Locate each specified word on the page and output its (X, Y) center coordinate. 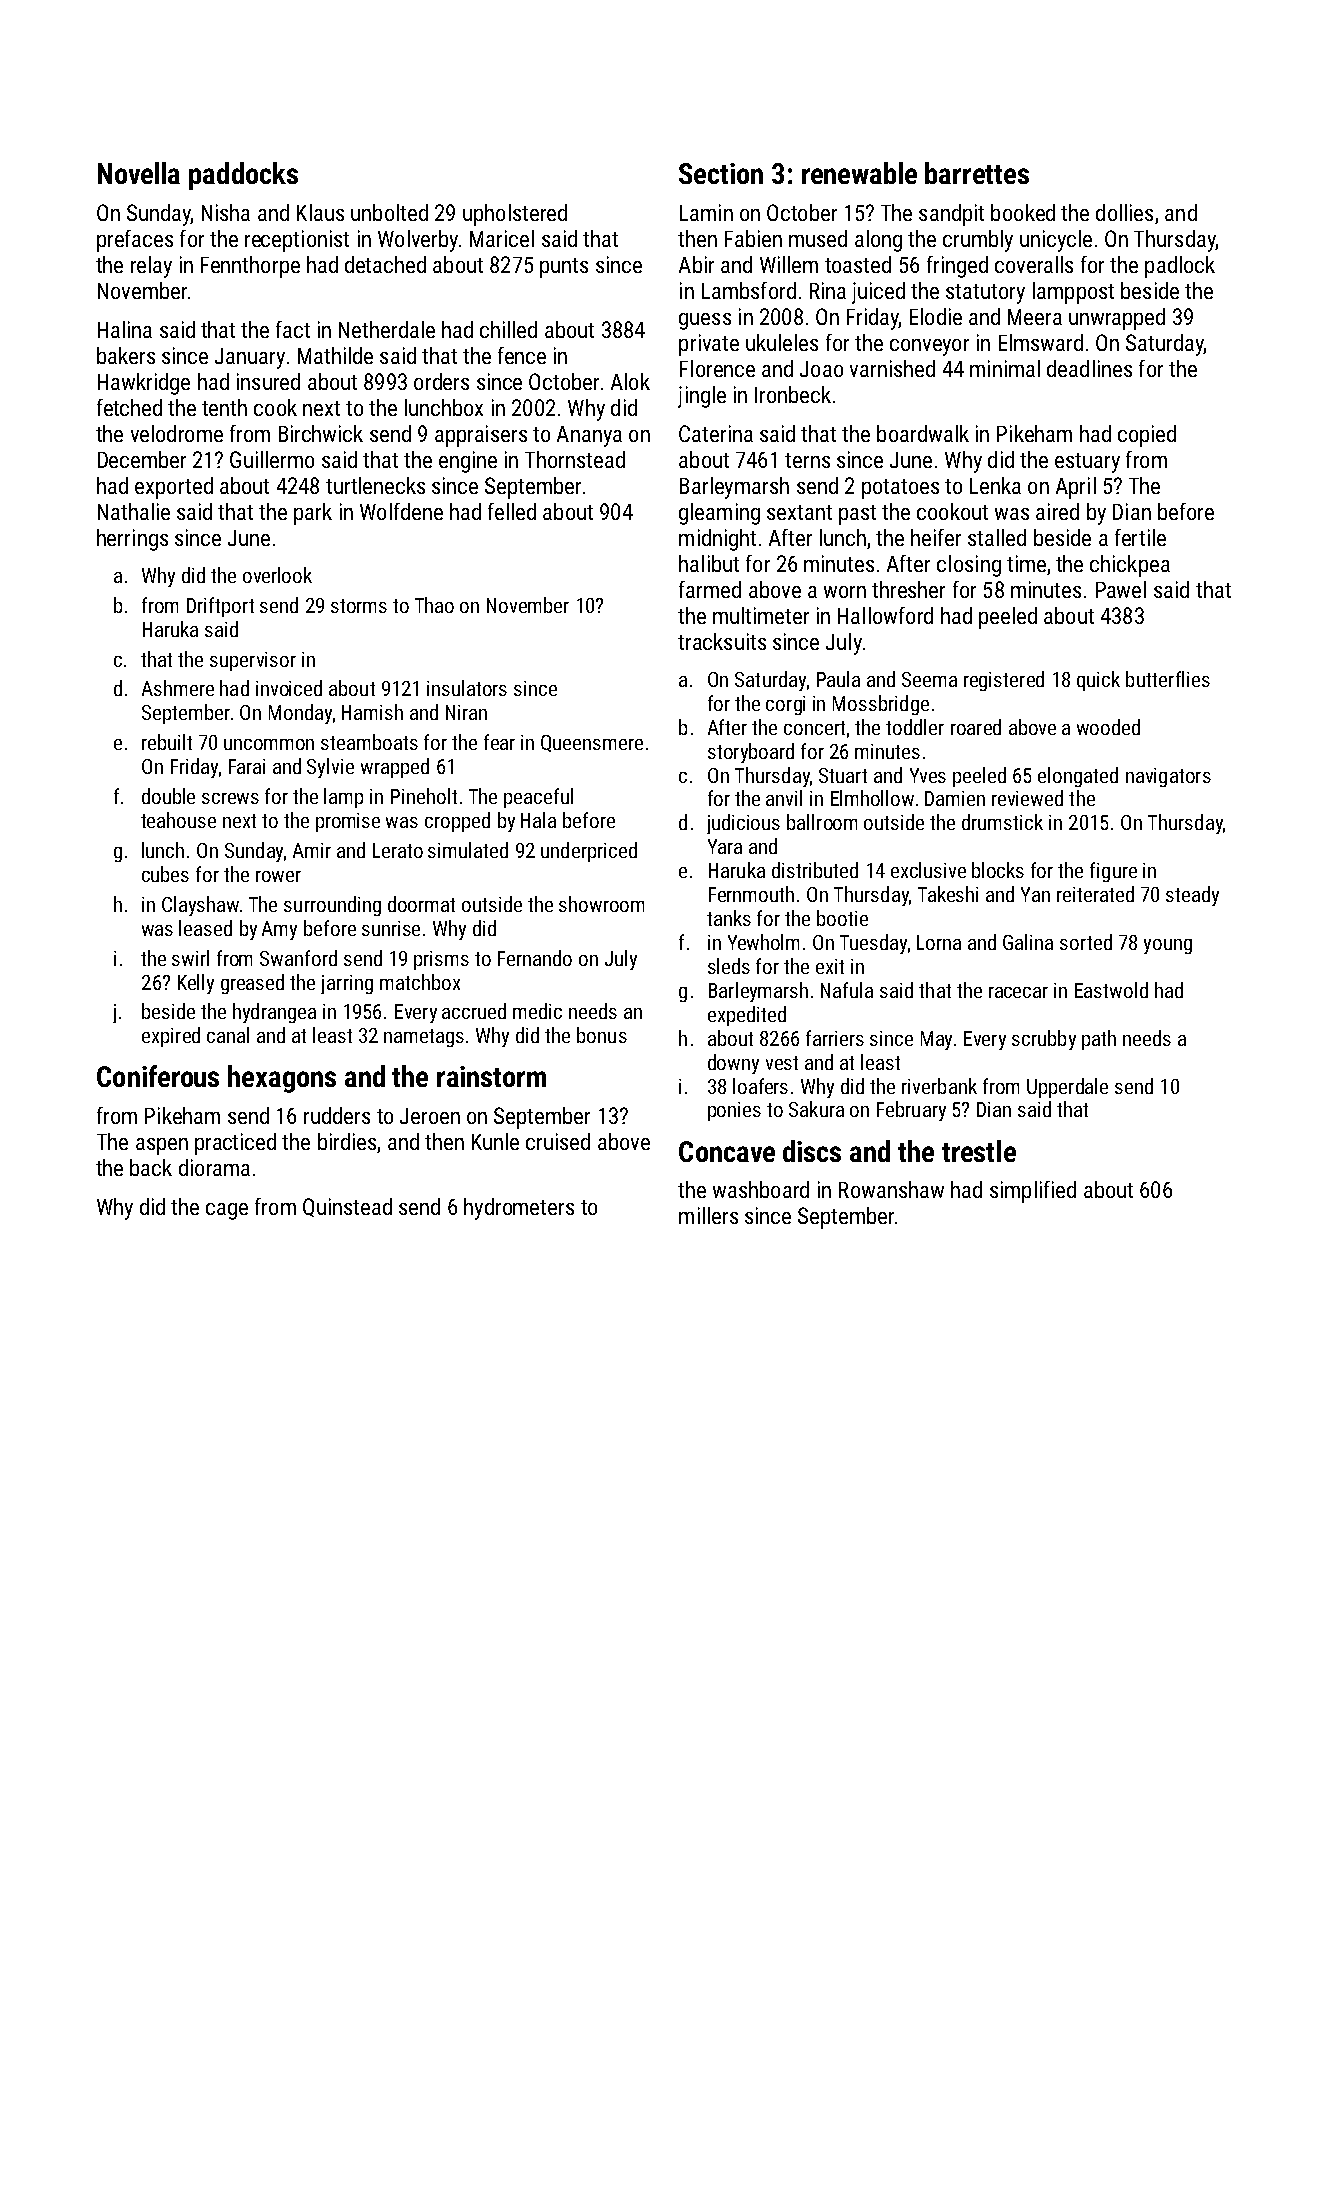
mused (818, 238)
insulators (467, 688)
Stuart (843, 775)
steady (1192, 896)
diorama (214, 1167)
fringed (957, 267)
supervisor (253, 661)
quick (1098, 681)
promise (348, 822)
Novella (139, 173)
